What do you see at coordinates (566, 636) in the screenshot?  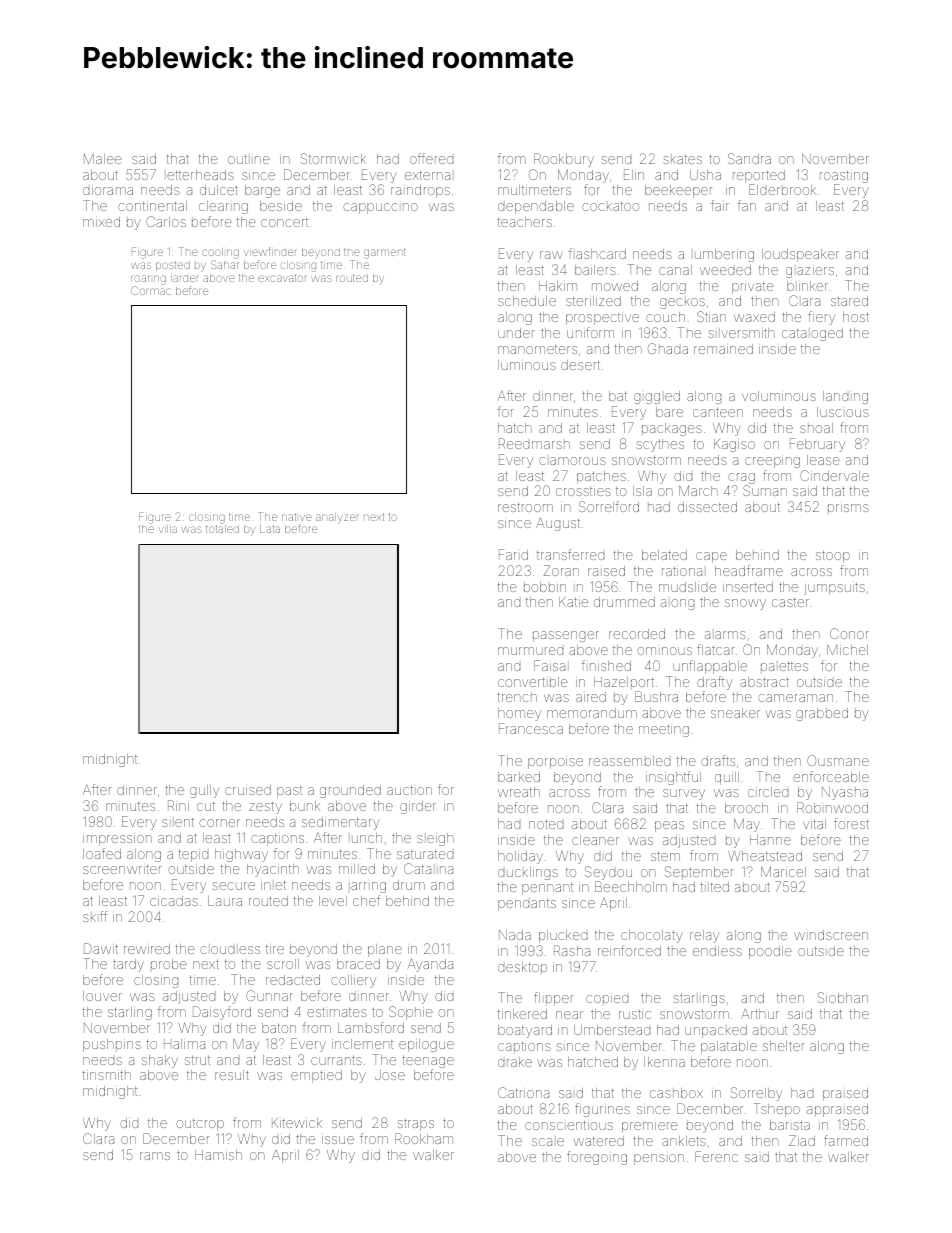 I see `passenger` at bounding box center [566, 636].
